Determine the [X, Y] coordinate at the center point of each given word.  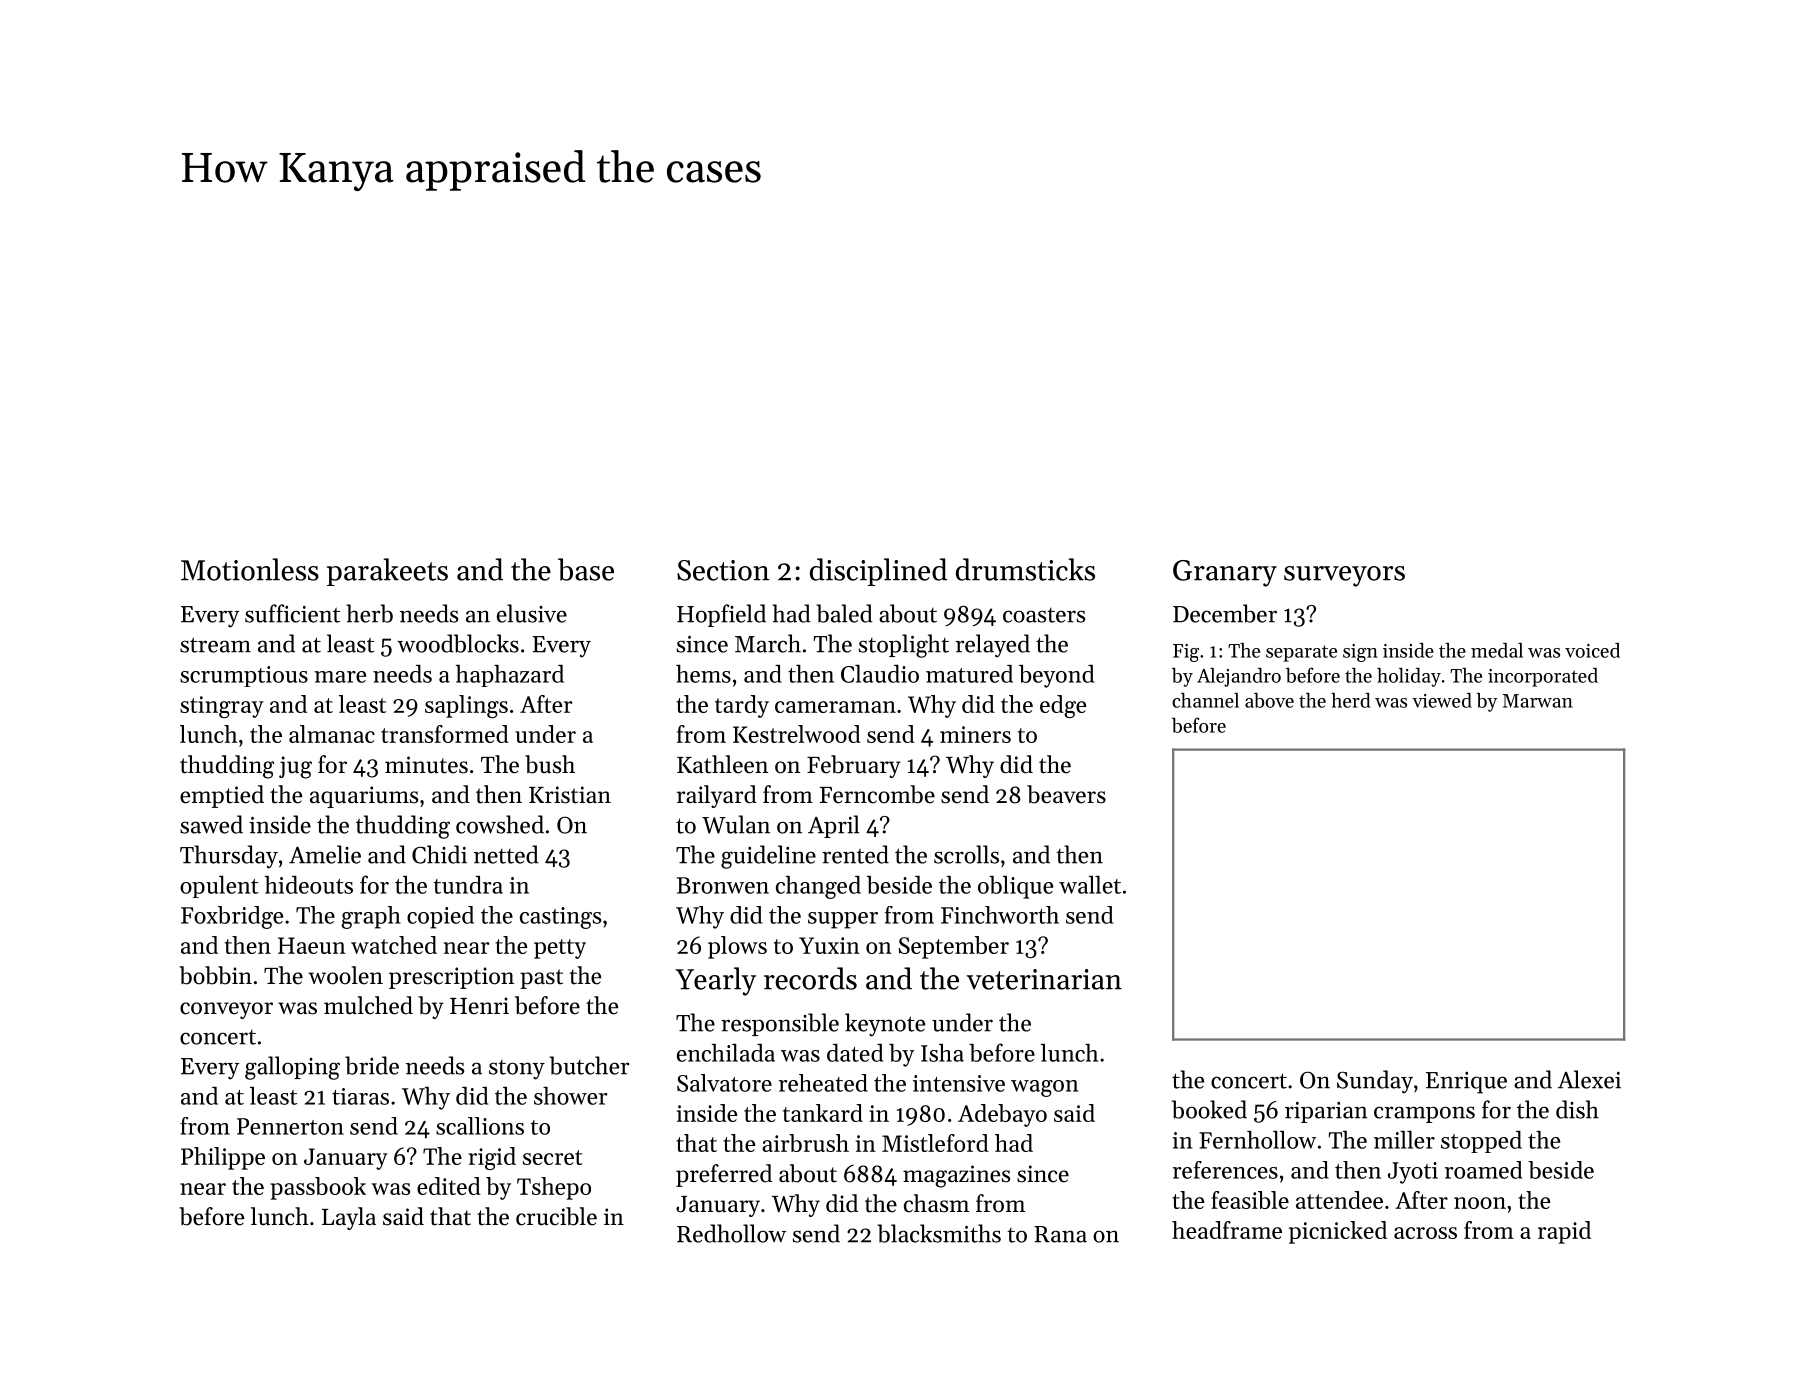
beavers [1066, 794]
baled [844, 613]
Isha [942, 1053]
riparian [1326, 1112]
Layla [349, 1218]
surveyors [1344, 576]
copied [440, 917]
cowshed [500, 824]
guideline [768, 857]
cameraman [835, 707]
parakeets [387, 572]
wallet [1090, 884]
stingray [222, 707]
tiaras [360, 1096]
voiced [1592, 650]
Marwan [1537, 701]
